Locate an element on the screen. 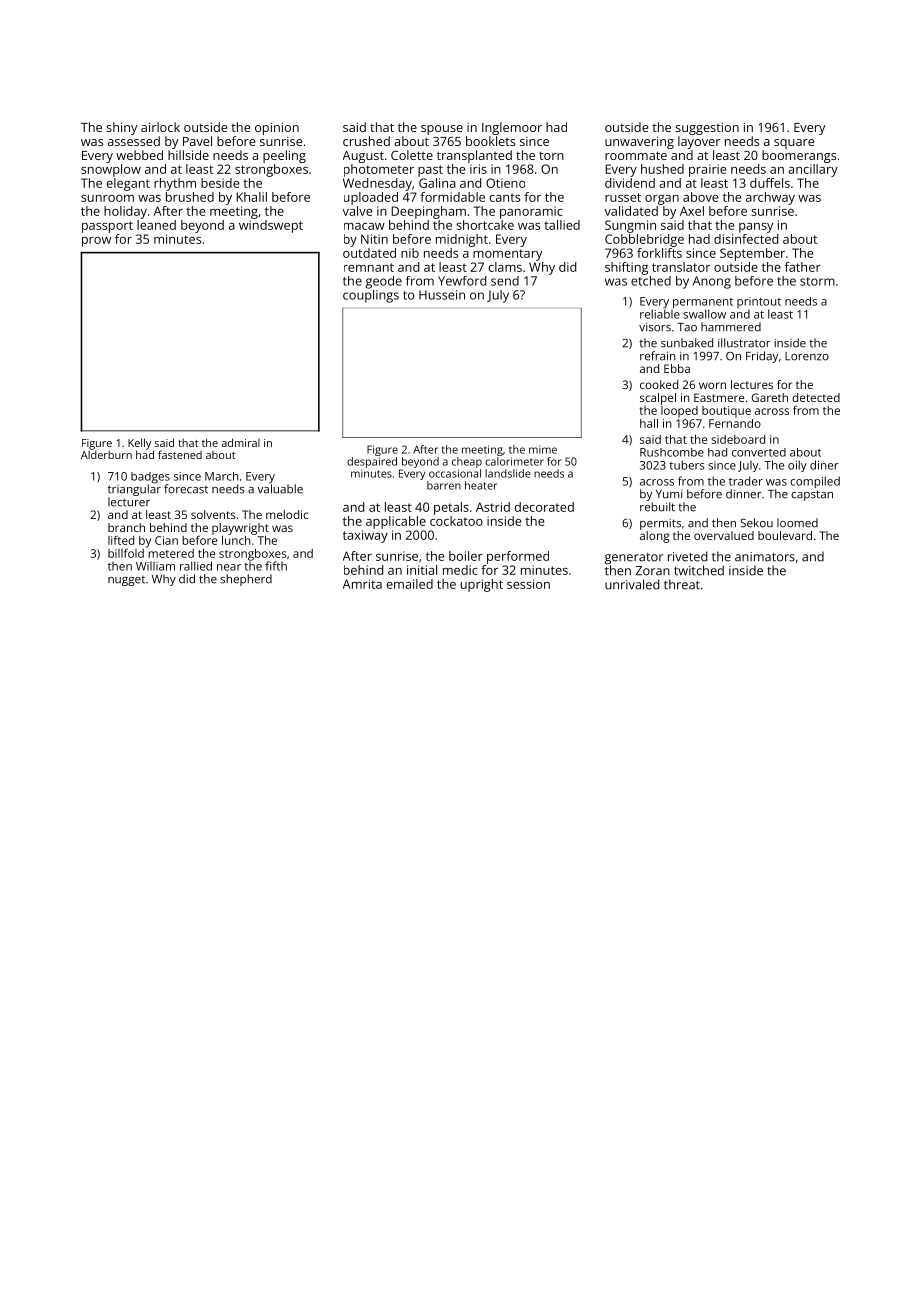 This screenshot has width=924, height=1308. loomed is located at coordinates (797, 523).
